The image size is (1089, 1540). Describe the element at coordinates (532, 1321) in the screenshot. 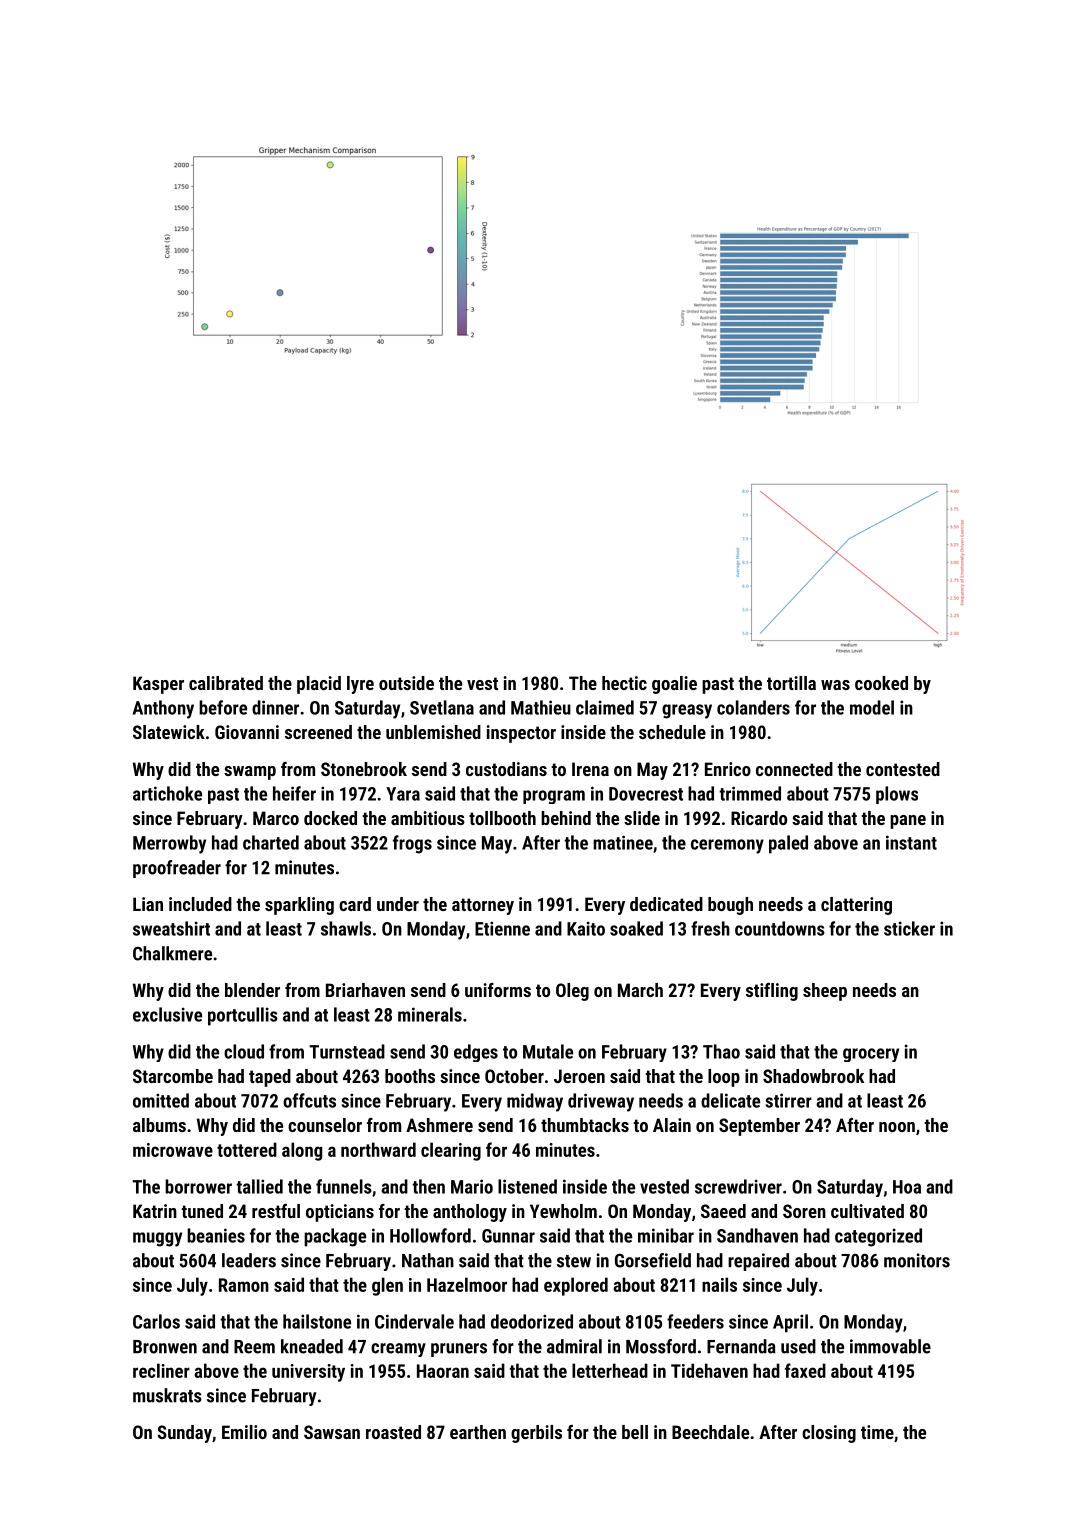

I see `deodorized` at that location.
